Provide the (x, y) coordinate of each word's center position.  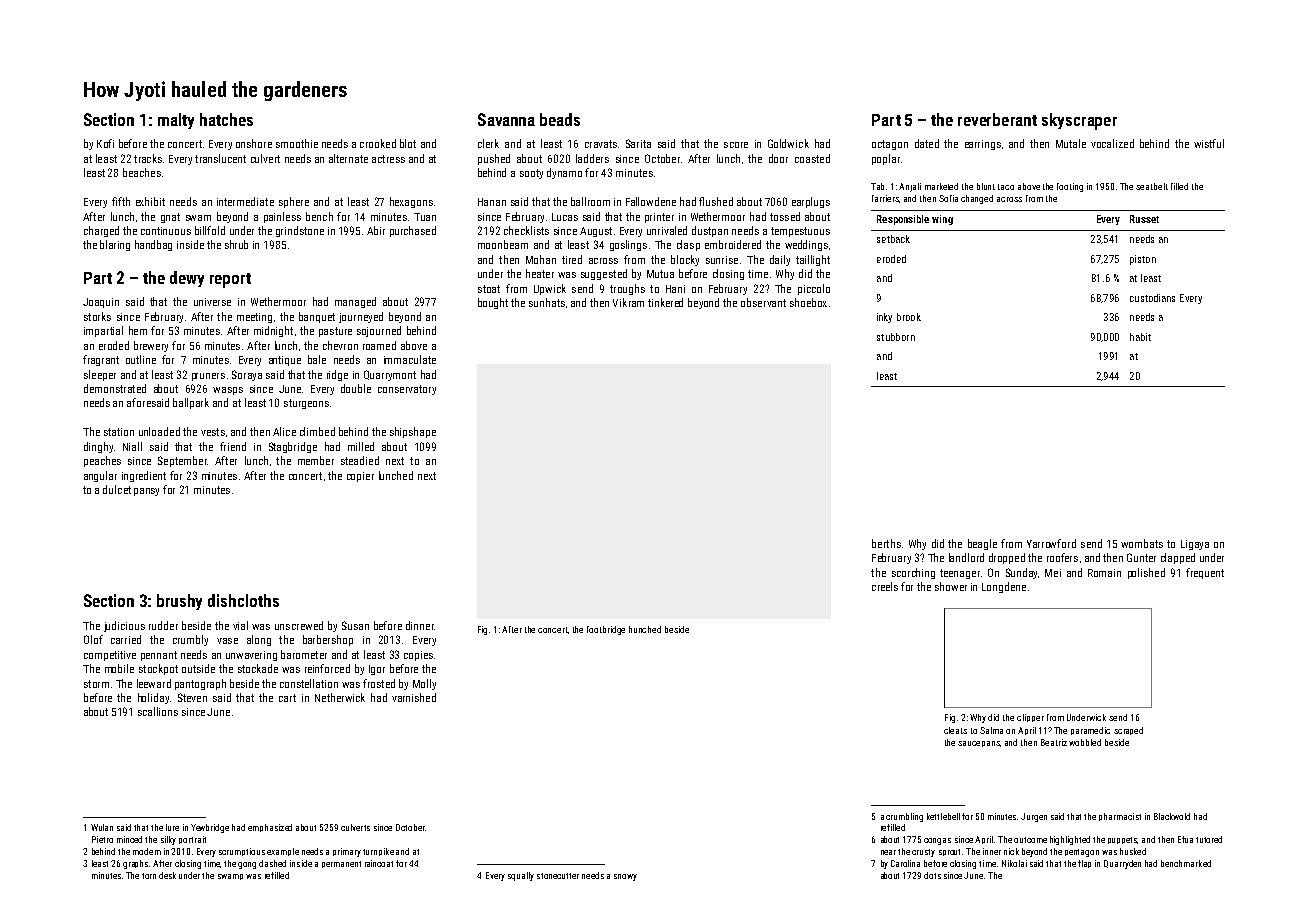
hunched (645, 629)
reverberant (997, 119)
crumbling (904, 817)
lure (172, 827)
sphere (294, 202)
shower (951, 586)
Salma (991, 730)
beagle (982, 544)
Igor (377, 670)
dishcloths (243, 600)
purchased (413, 231)
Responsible (903, 220)
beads (560, 119)
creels (885, 586)
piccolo (814, 289)
